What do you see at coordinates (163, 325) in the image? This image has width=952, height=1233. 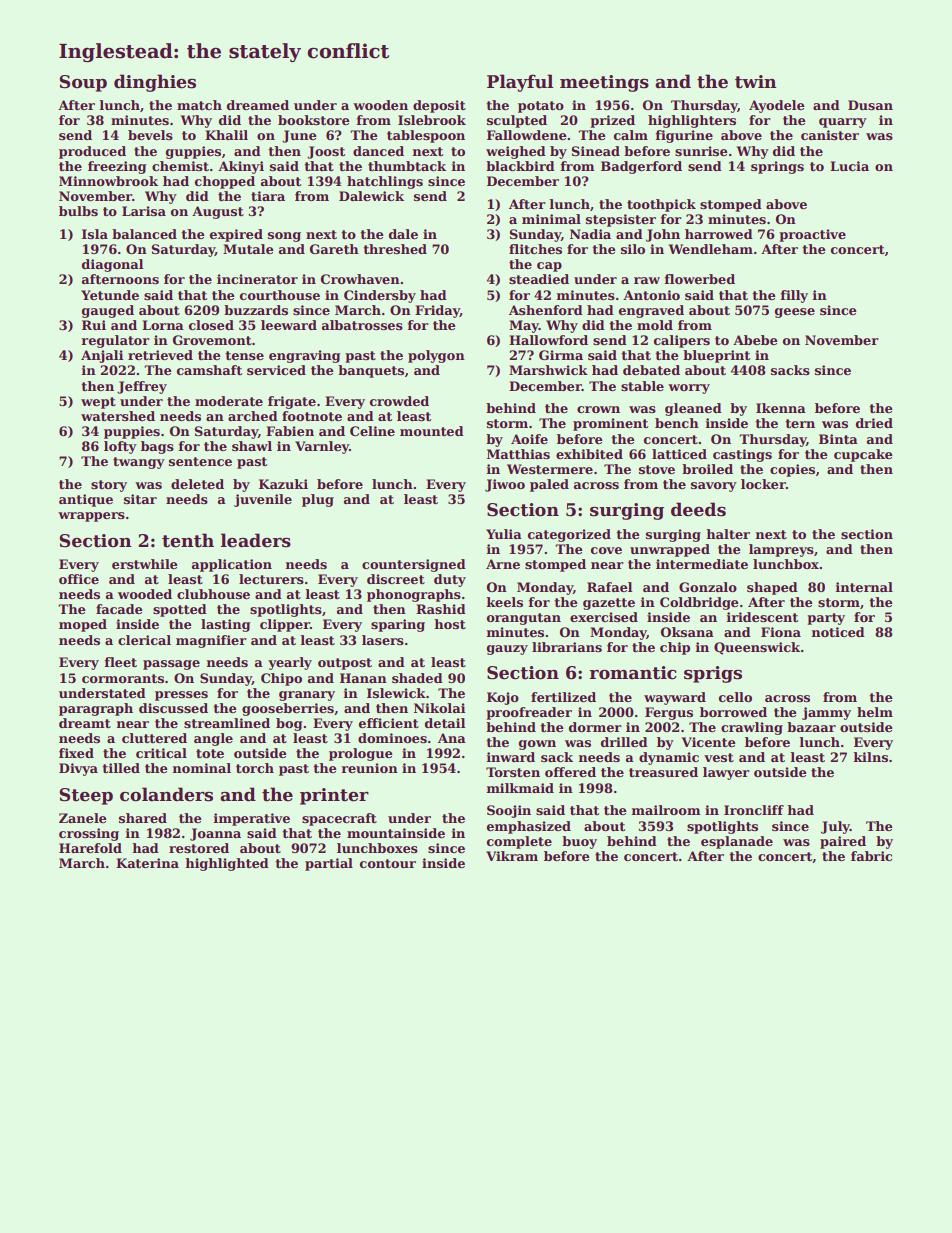 I see `Lorna` at bounding box center [163, 325].
